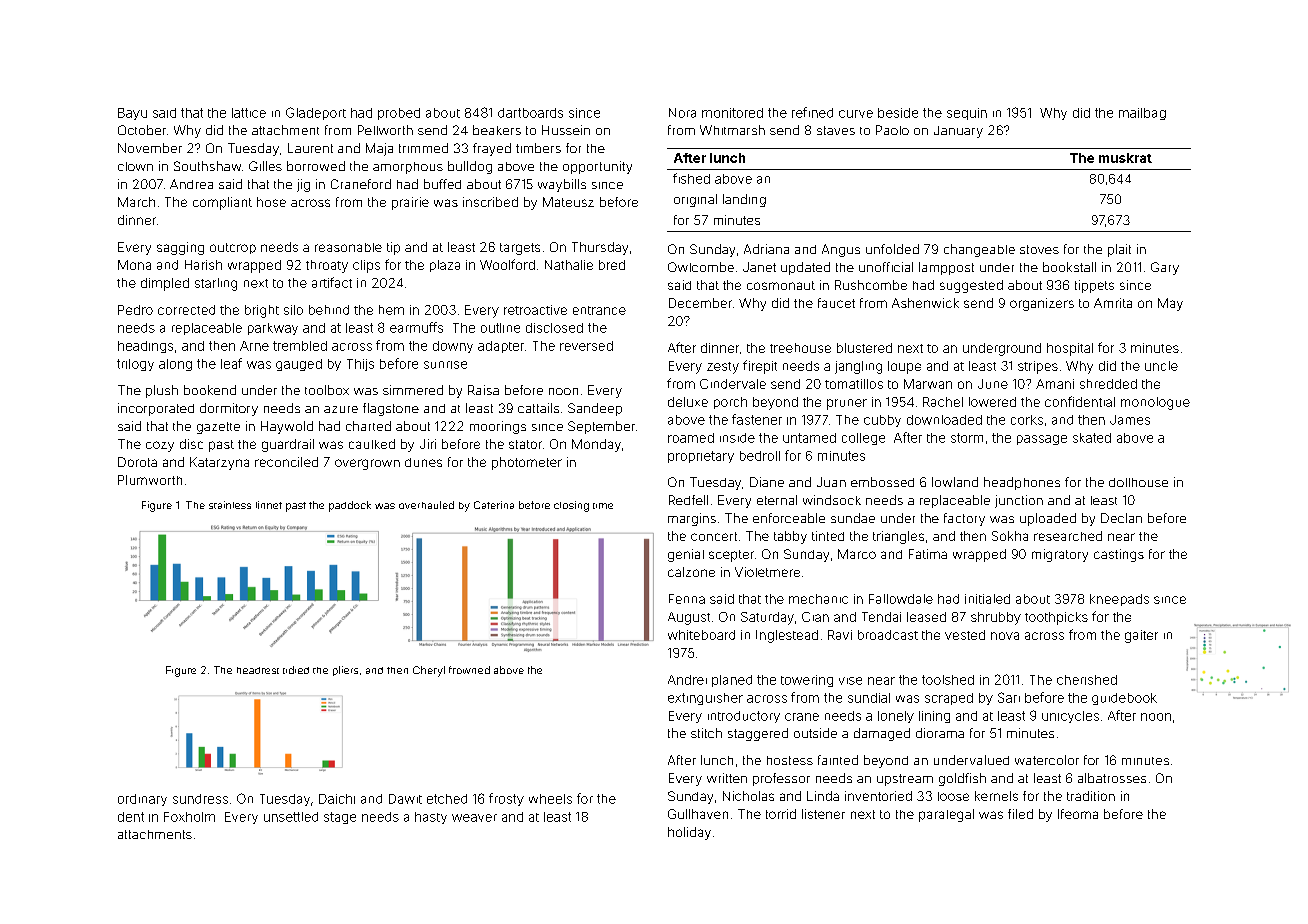 The width and height of the document is (1308, 924). I want to click on Mateusz, so click(568, 202).
